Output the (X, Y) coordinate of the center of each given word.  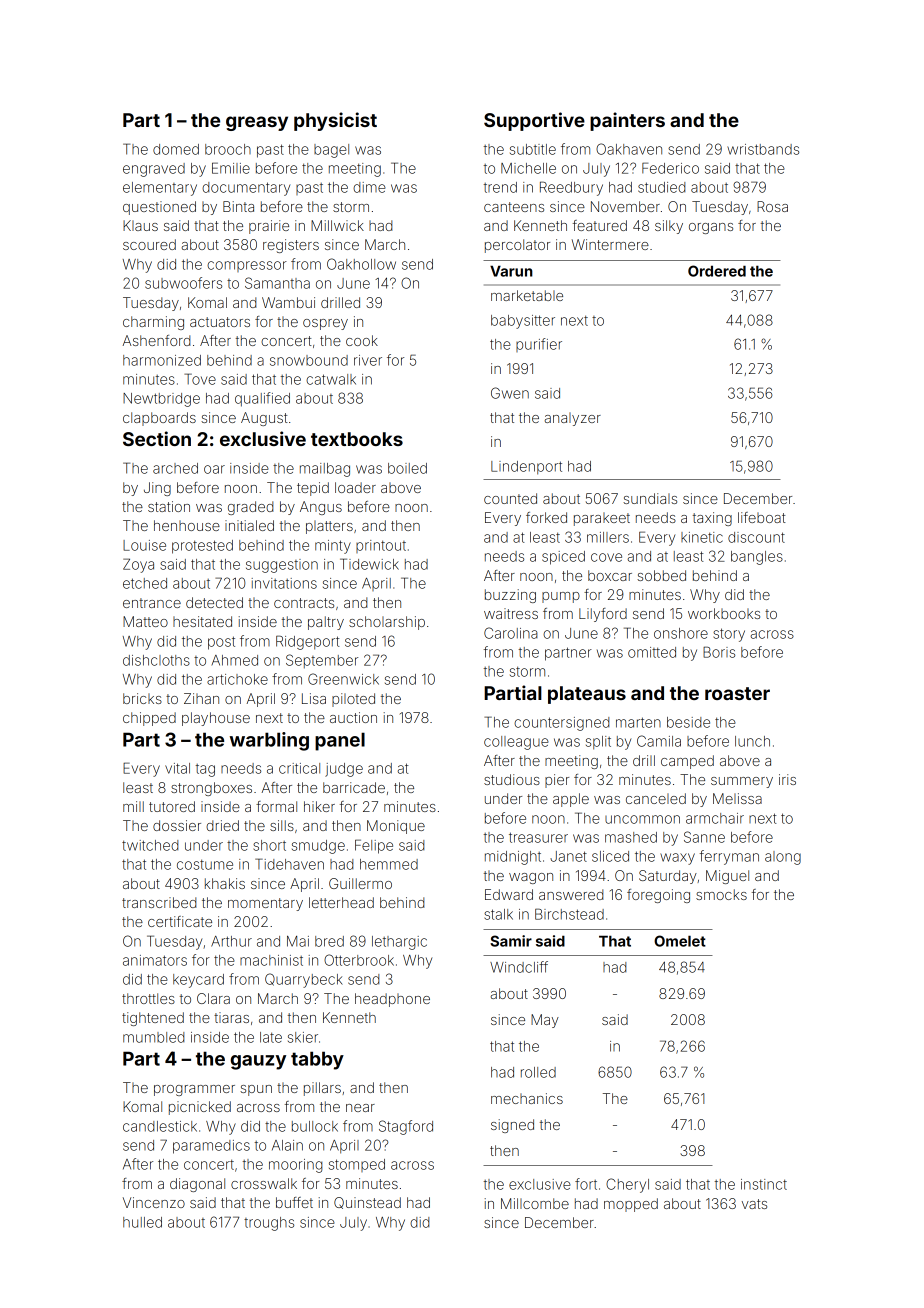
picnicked (200, 1108)
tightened (153, 1019)
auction (353, 717)
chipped (149, 719)
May (545, 1021)
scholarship (387, 623)
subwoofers (183, 283)
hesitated (202, 621)
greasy (257, 123)
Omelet (680, 941)
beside (688, 722)
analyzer (573, 419)
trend (500, 187)
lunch (752, 741)
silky (669, 227)
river (368, 360)
